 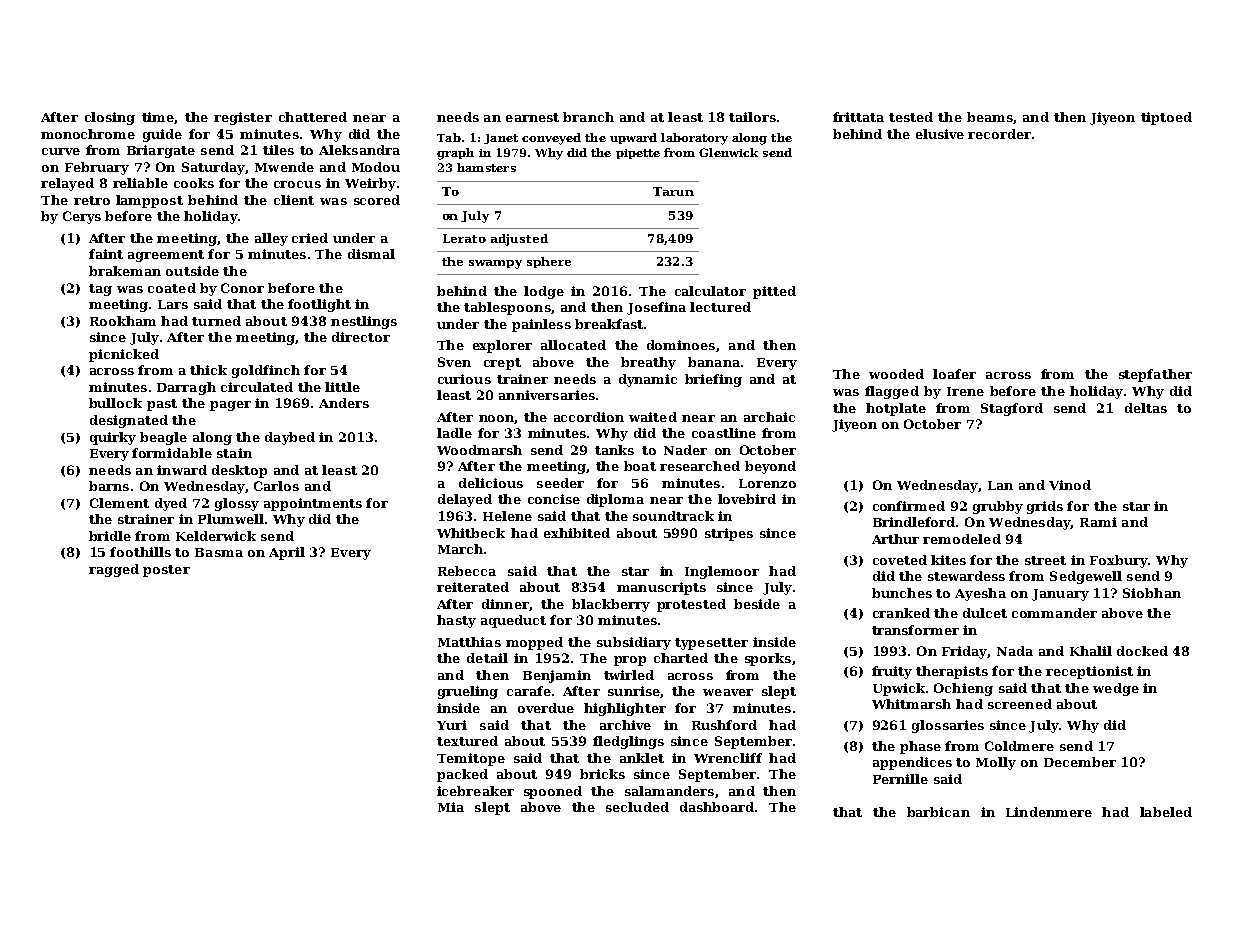 I want to click on Stagford, so click(x=1012, y=409).
